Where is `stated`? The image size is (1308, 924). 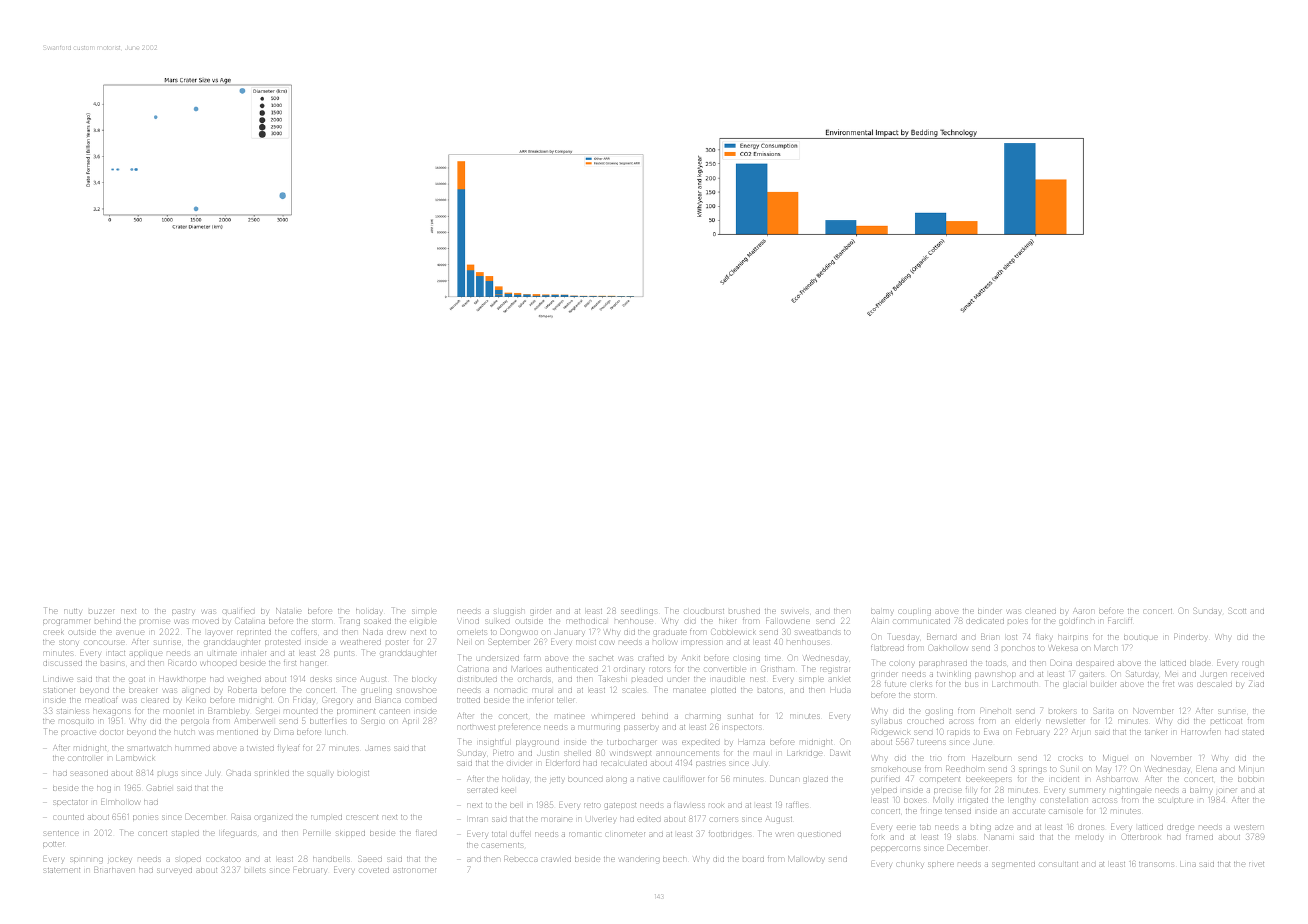 stated is located at coordinates (1253, 732).
